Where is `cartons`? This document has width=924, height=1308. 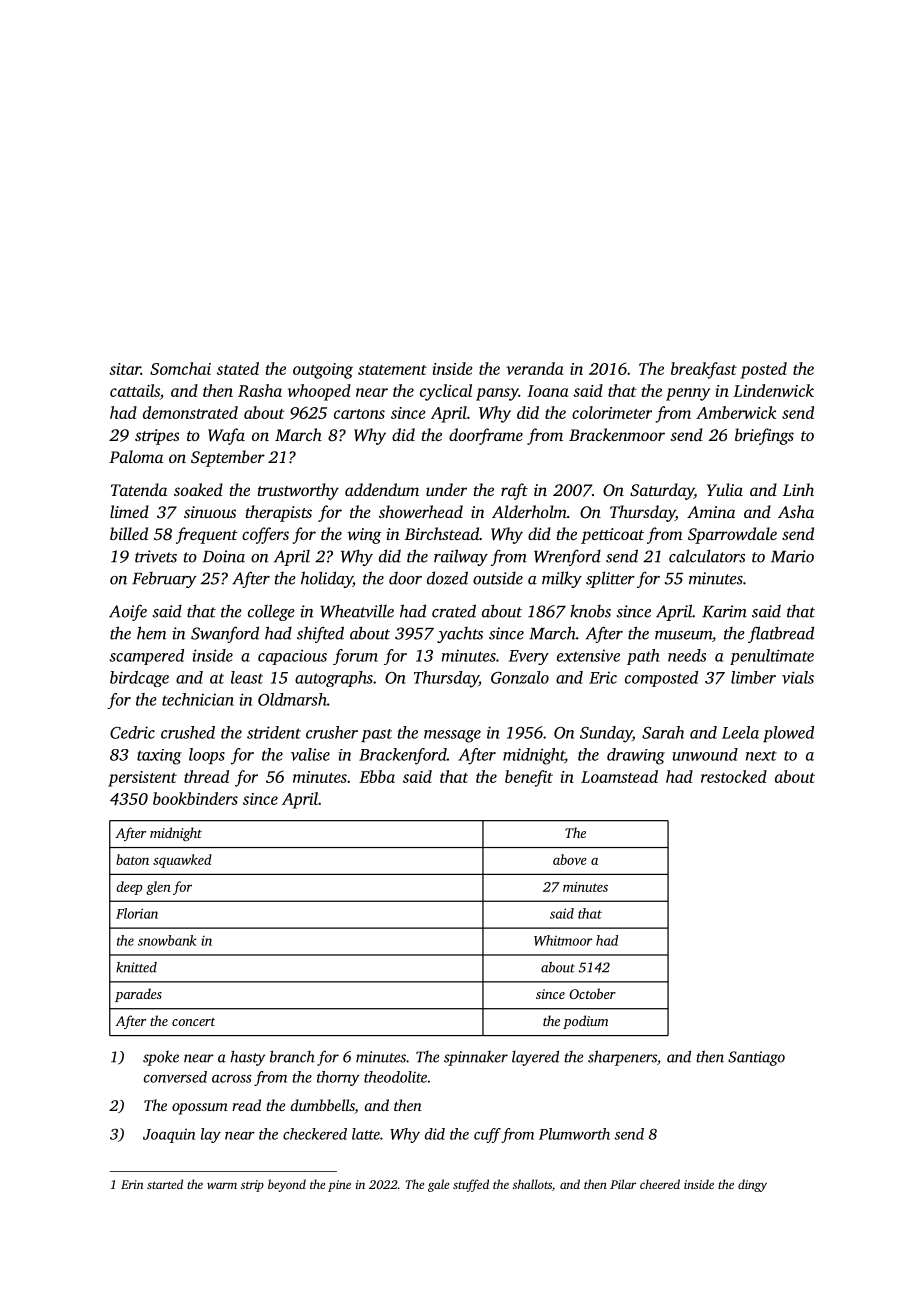 cartons is located at coordinates (359, 414).
